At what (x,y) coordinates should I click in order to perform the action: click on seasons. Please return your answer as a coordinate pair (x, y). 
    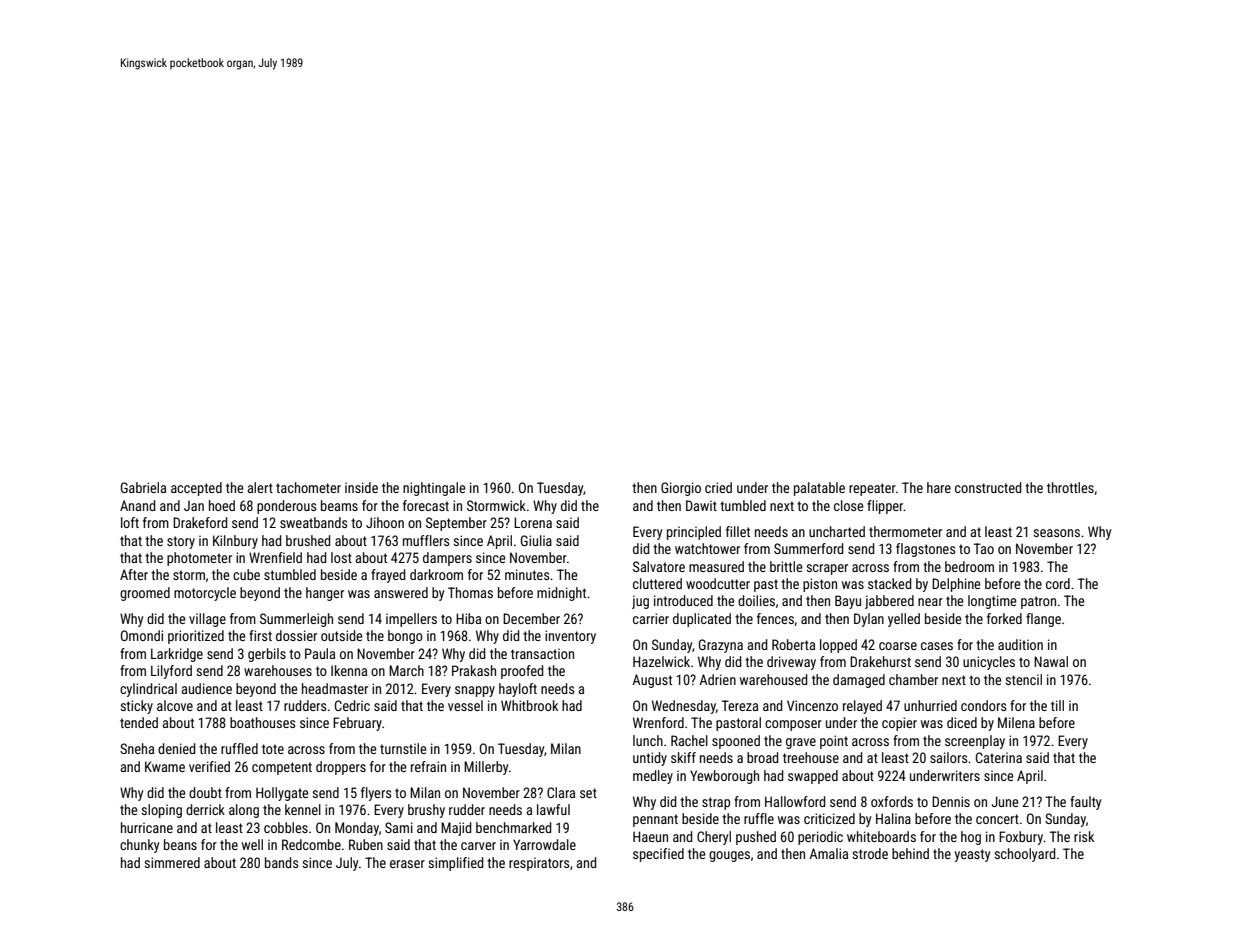
    Looking at the image, I should click on (1056, 533).
